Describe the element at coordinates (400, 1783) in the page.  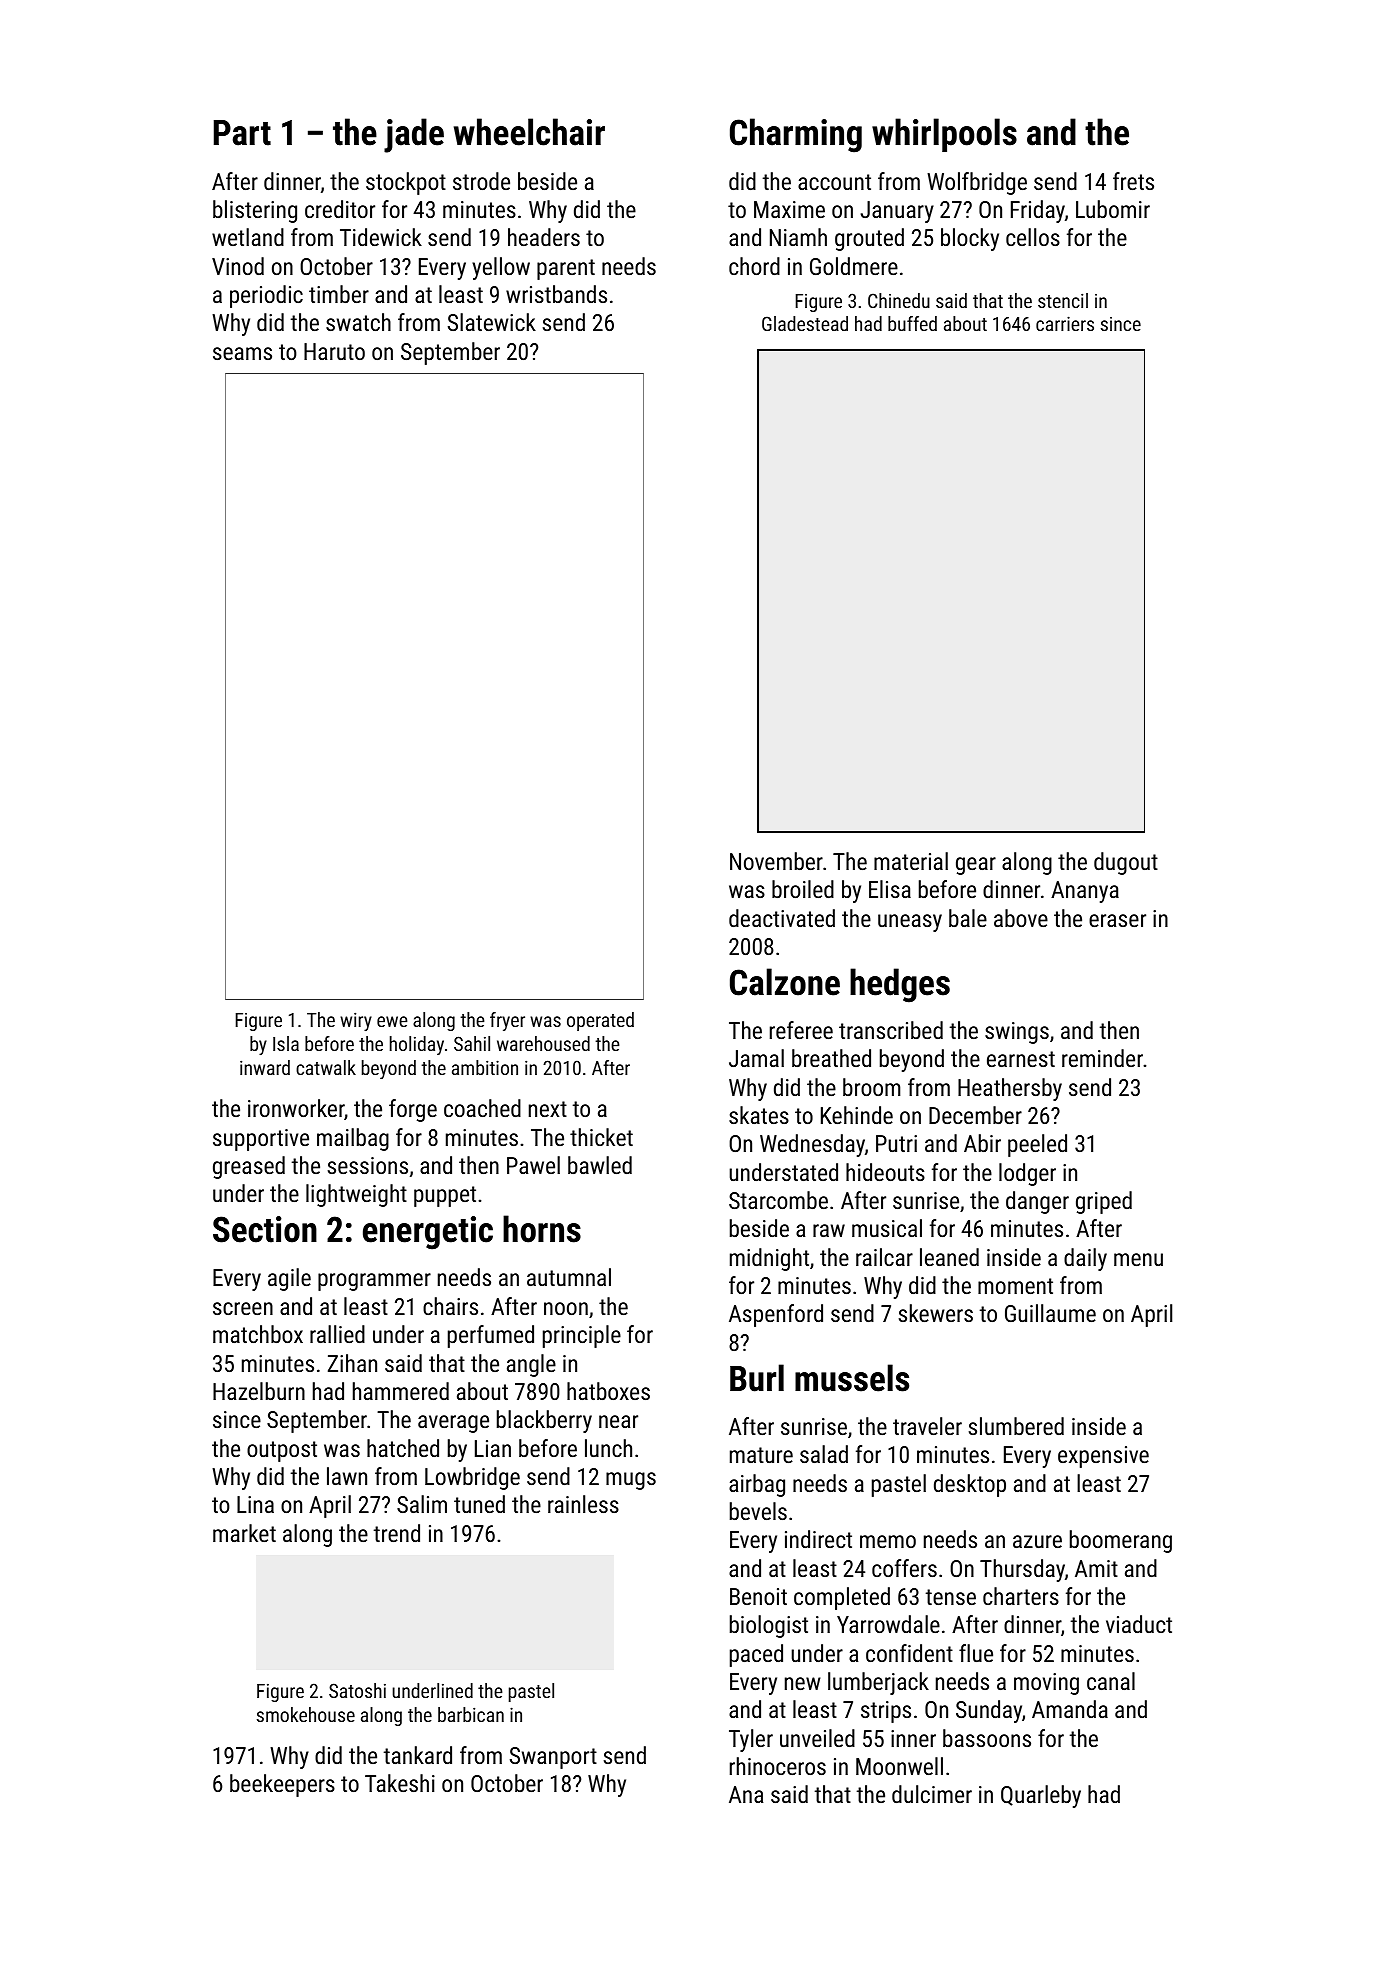
I see `Takeshi` at that location.
